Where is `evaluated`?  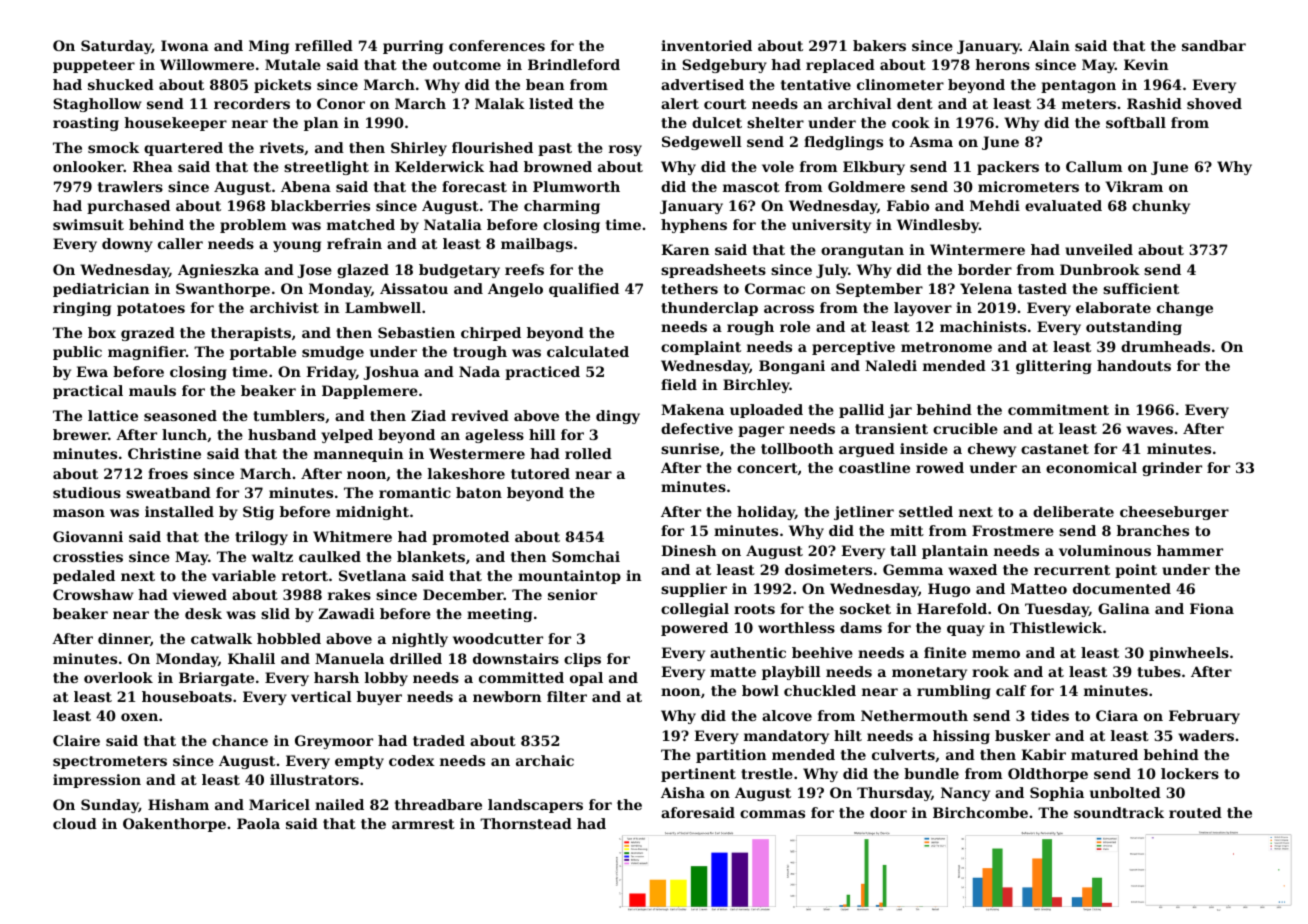
evaluated is located at coordinates (1063, 205).
